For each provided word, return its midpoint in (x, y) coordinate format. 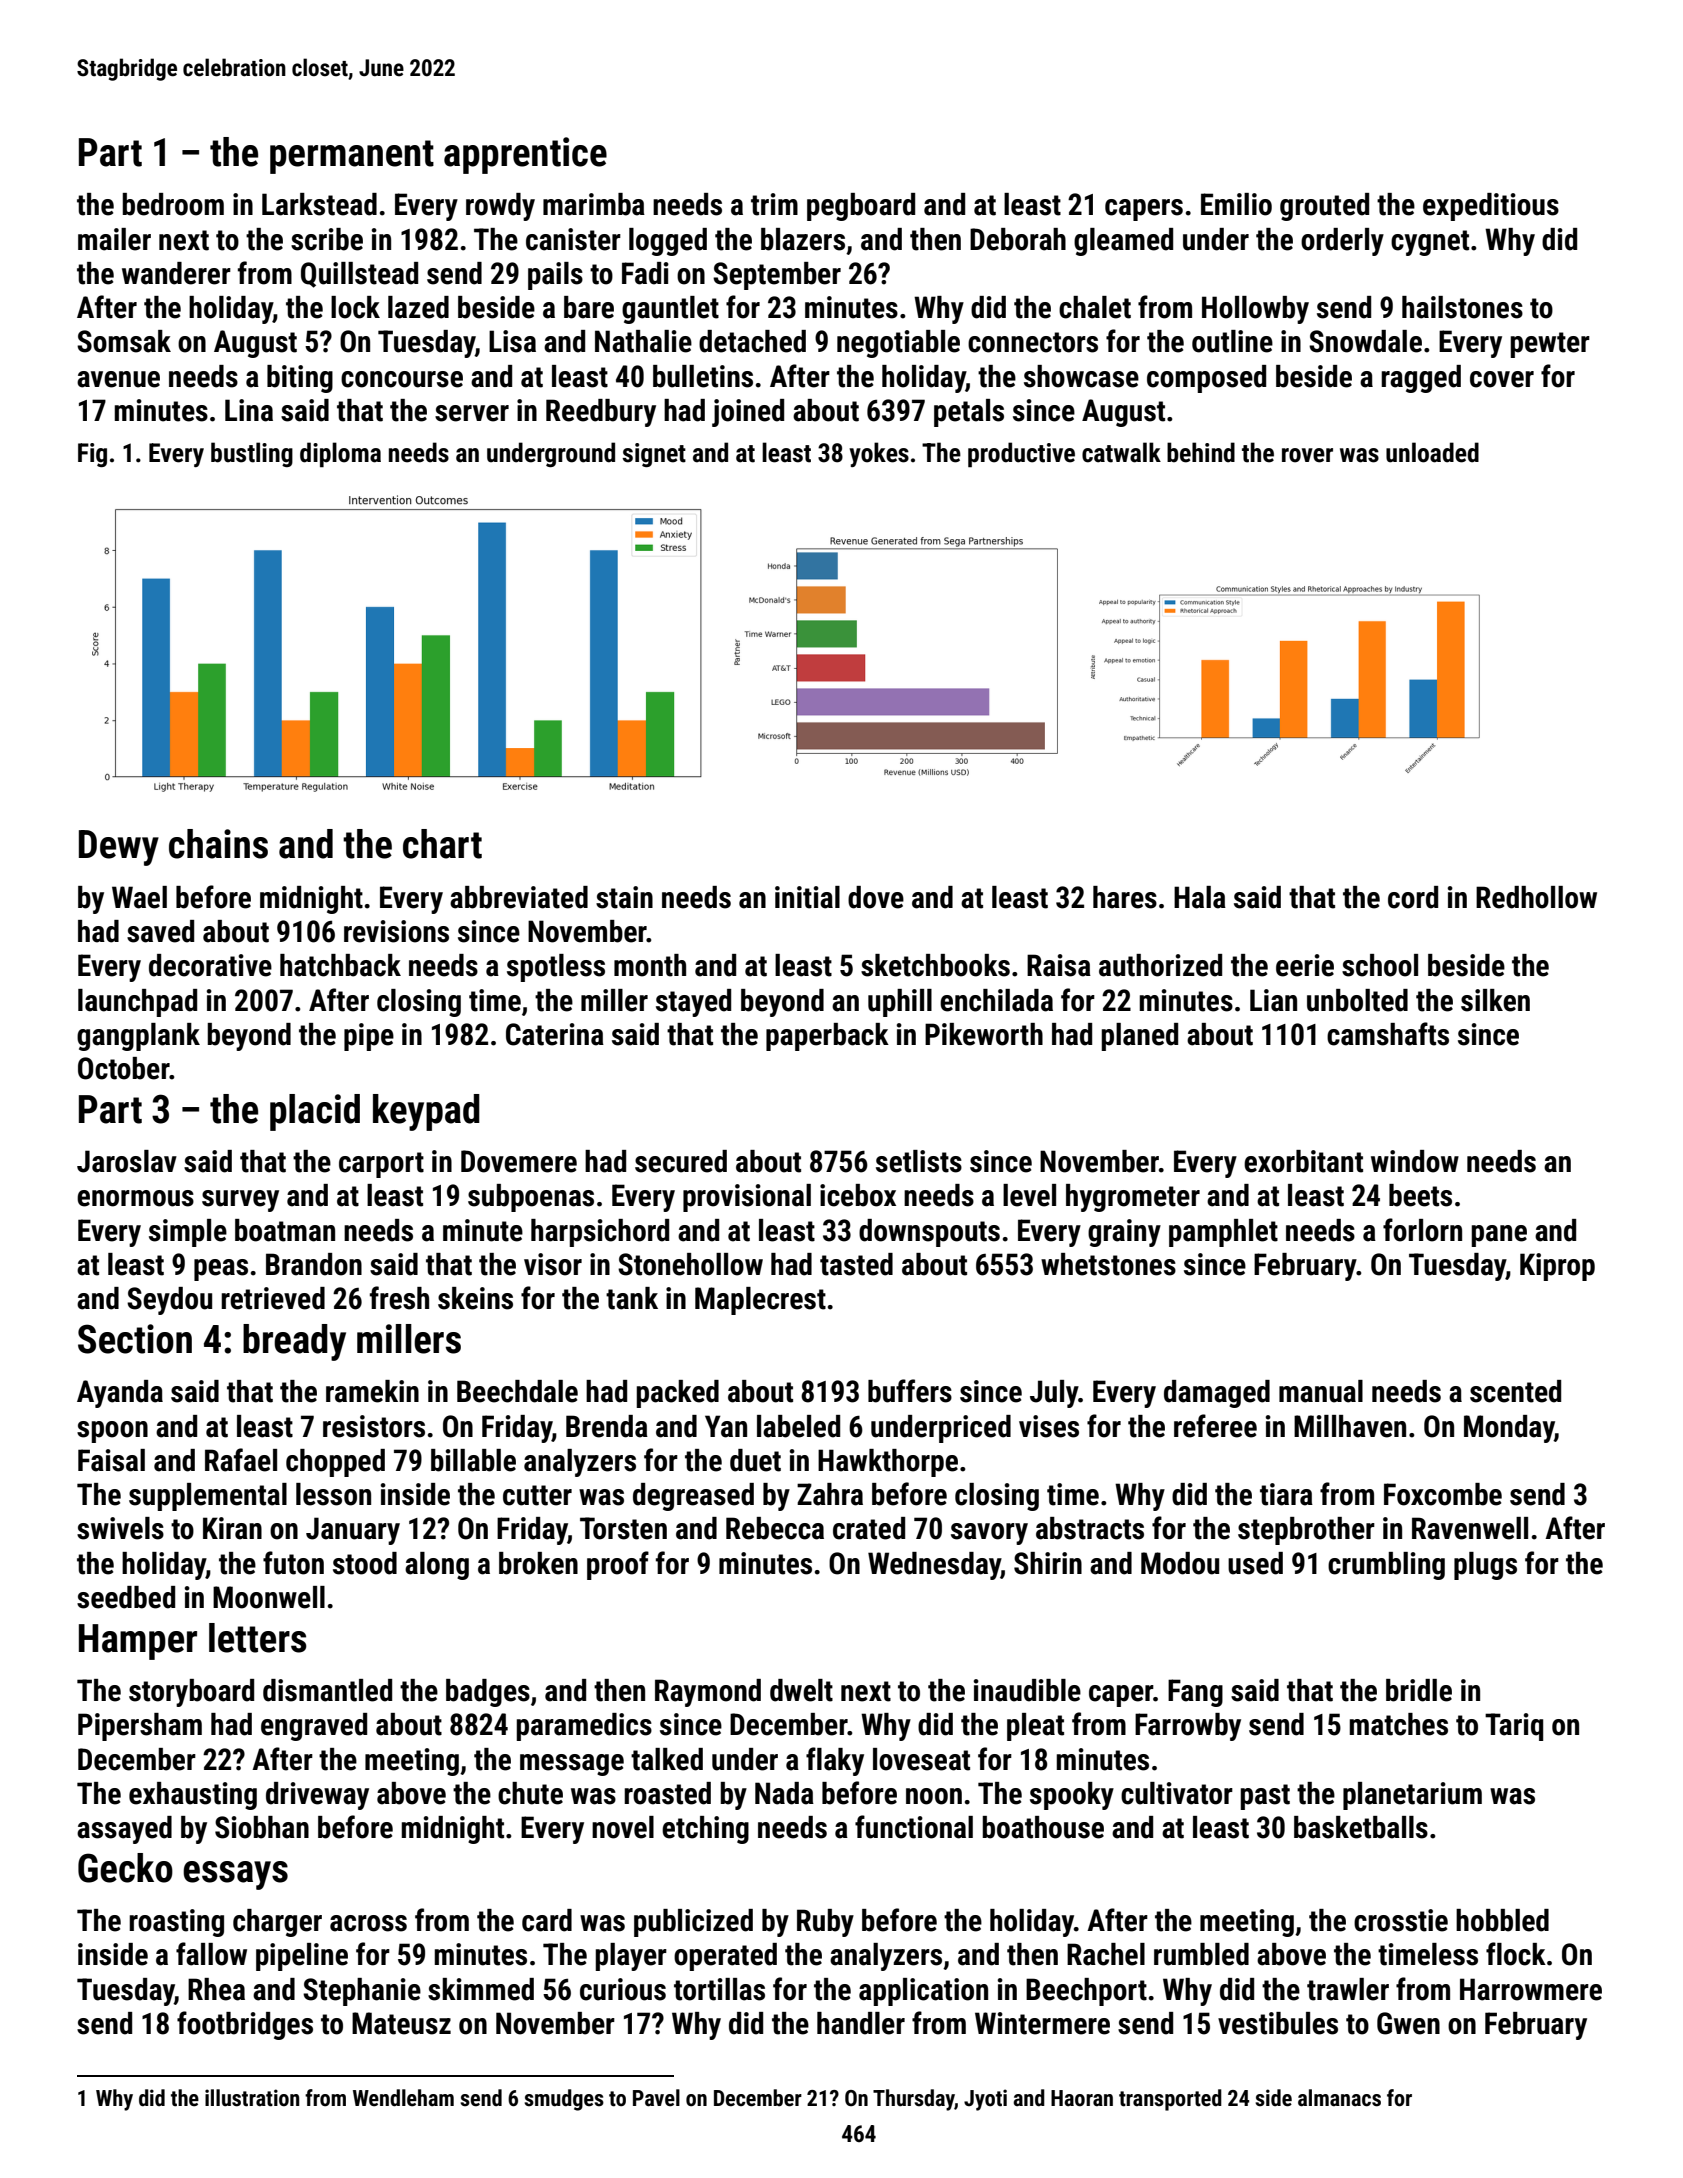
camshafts (1388, 1034)
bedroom (173, 204)
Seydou (169, 1301)
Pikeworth (984, 1034)
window (1415, 1161)
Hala (1200, 897)
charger (277, 1923)
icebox (858, 1195)
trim (774, 204)
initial (807, 897)
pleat (1035, 1727)
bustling (252, 454)
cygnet (1430, 243)
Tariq (1514, 1727)
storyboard (191, 1693)
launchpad (137, 1003)
